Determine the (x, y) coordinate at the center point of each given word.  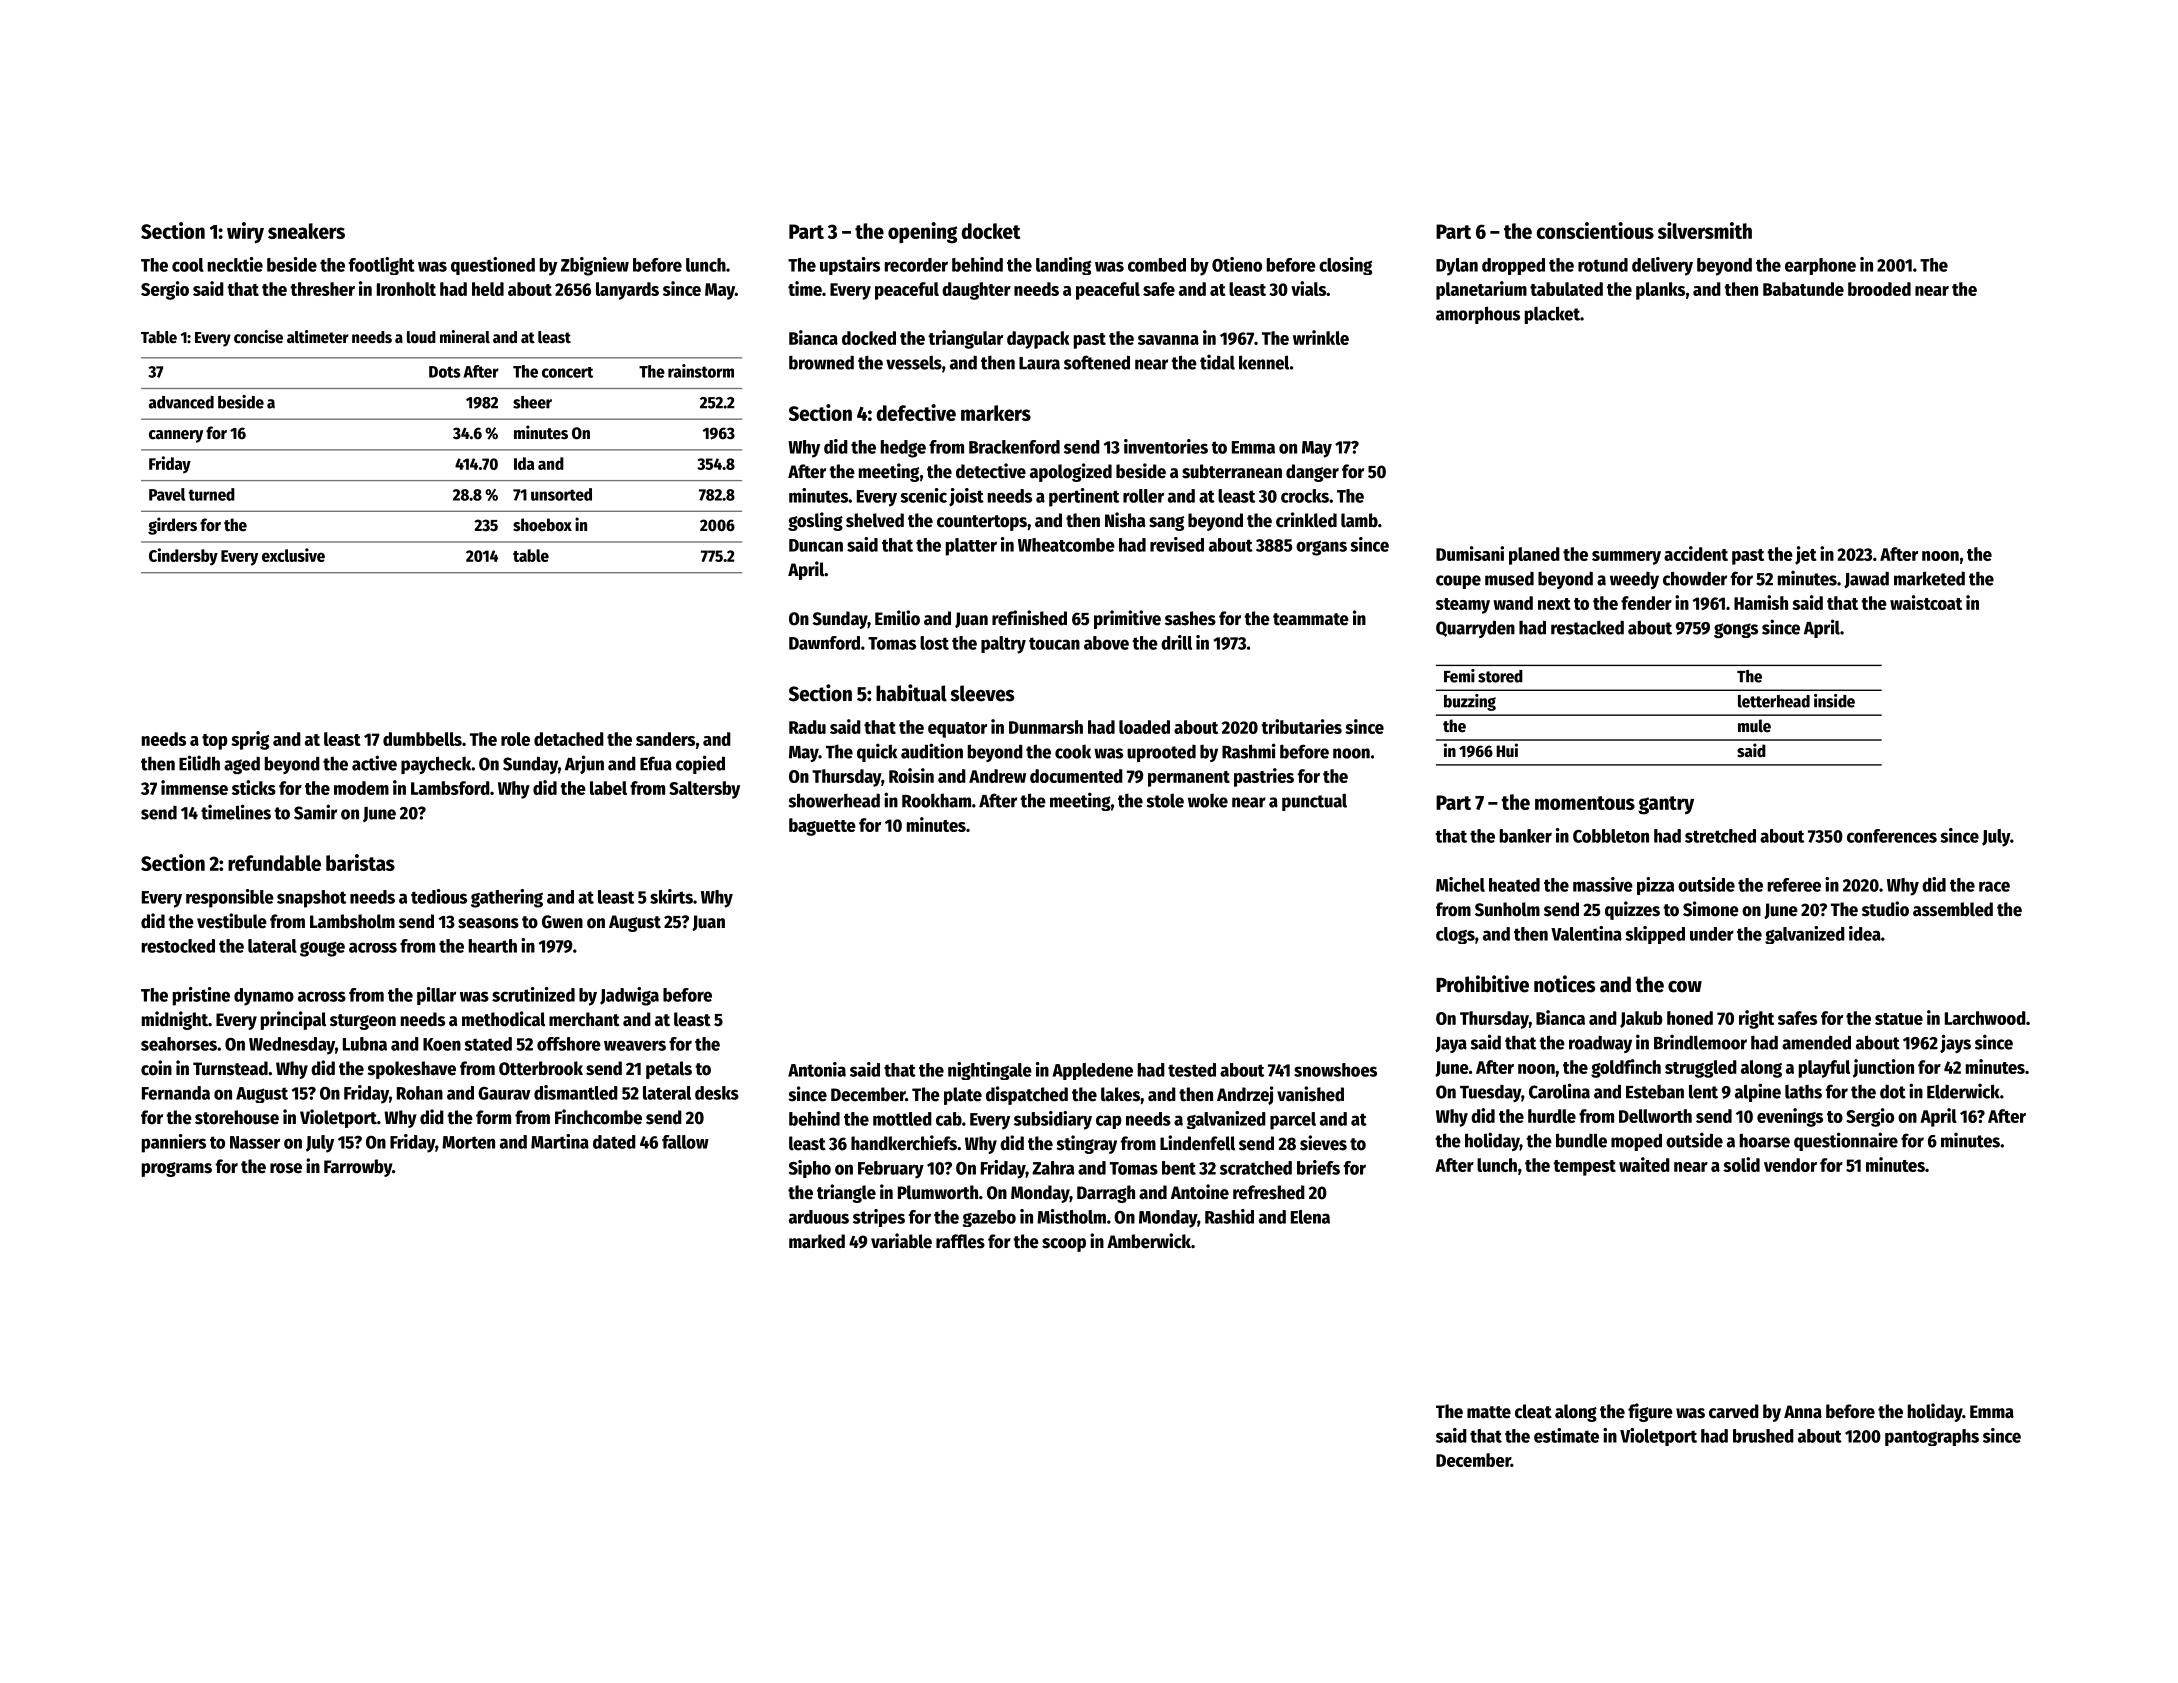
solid (1741, 1164)
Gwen (562, 922)
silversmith (1705, 230)
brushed (1763, 1436)
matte (1489, 1412)
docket (990, 231)
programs (177, 1169)
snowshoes (1335, 1070)
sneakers (306, 231)
